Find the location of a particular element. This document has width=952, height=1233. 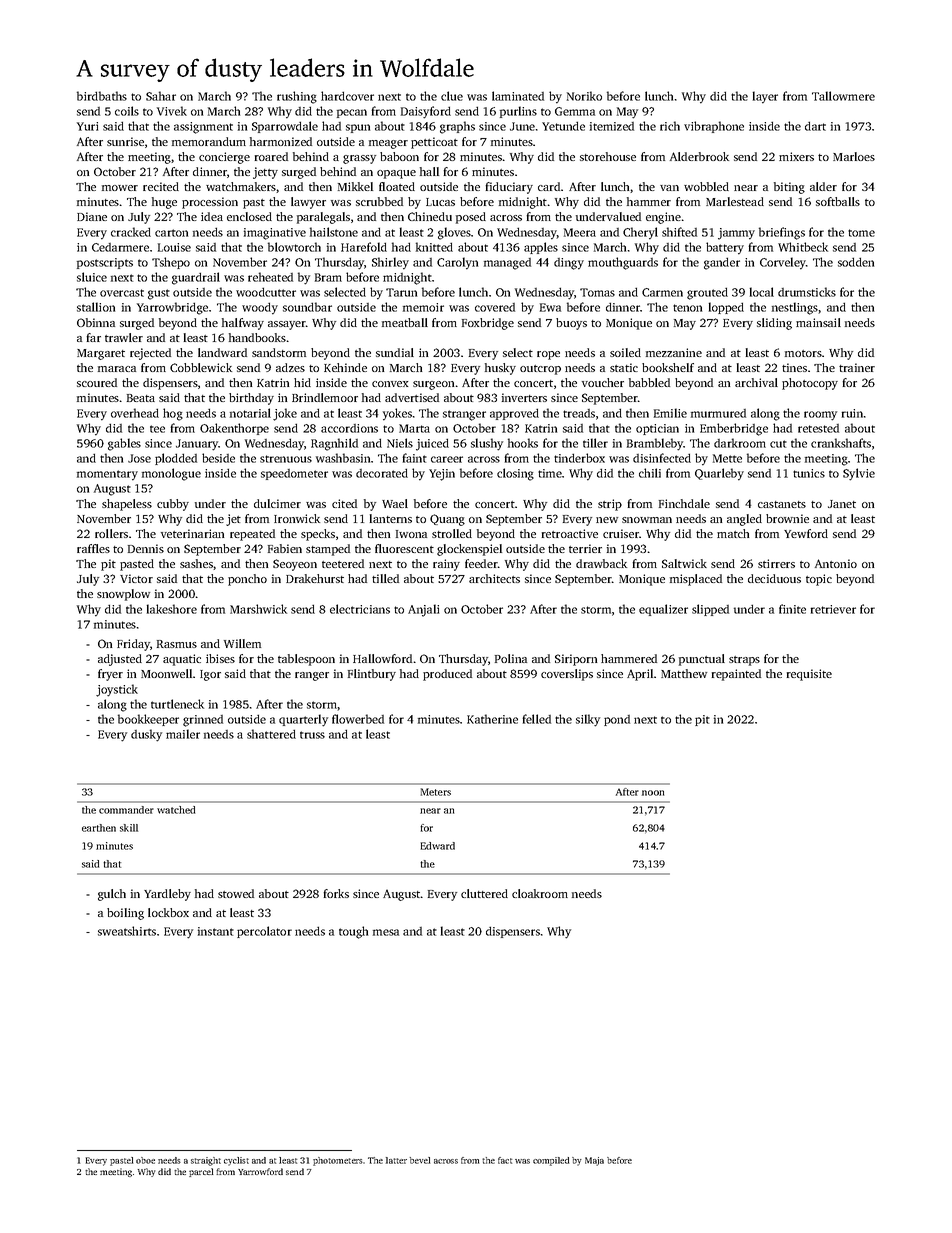

Maja is located at coordinates (594, 1161).
